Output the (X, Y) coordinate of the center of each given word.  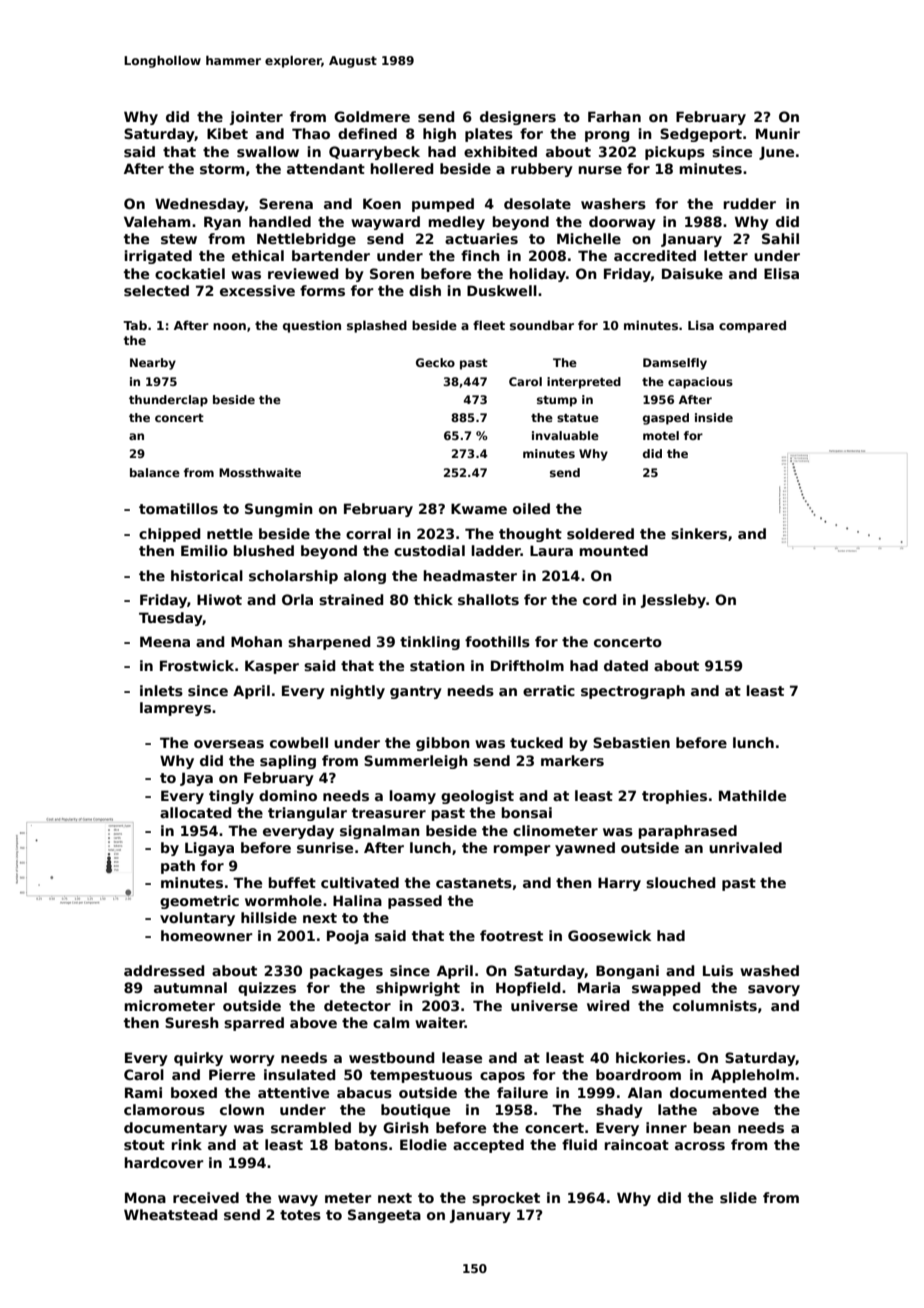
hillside (269, 917)
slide (738, 1197)
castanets (474, 883)
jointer (256, 118)
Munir (778, 133)
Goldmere (372, 116)
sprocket (506, 1199)
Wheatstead (171, 1214)
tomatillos (178, 508)
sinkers (699, 533)
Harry (619, 884)
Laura (551, 550)
